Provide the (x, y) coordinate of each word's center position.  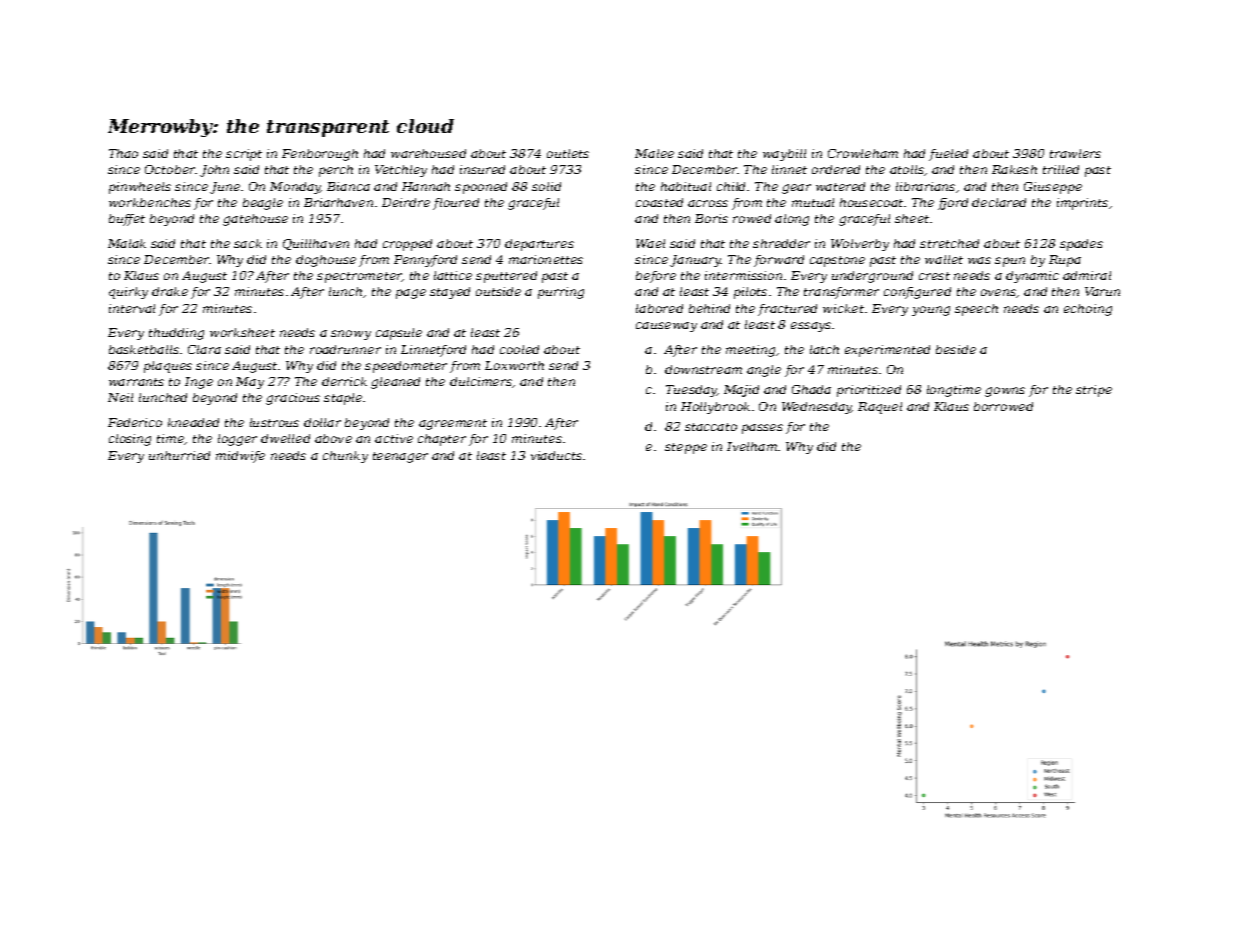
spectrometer (359, 277)
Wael (650, 243)
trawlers (1075, 153)
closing (130, 440)
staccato (711, 427)
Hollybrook (715, 408)
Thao (123, 153)
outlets (568, 153)
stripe (1094, 391)
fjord (953, 204)
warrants (136, 382)
